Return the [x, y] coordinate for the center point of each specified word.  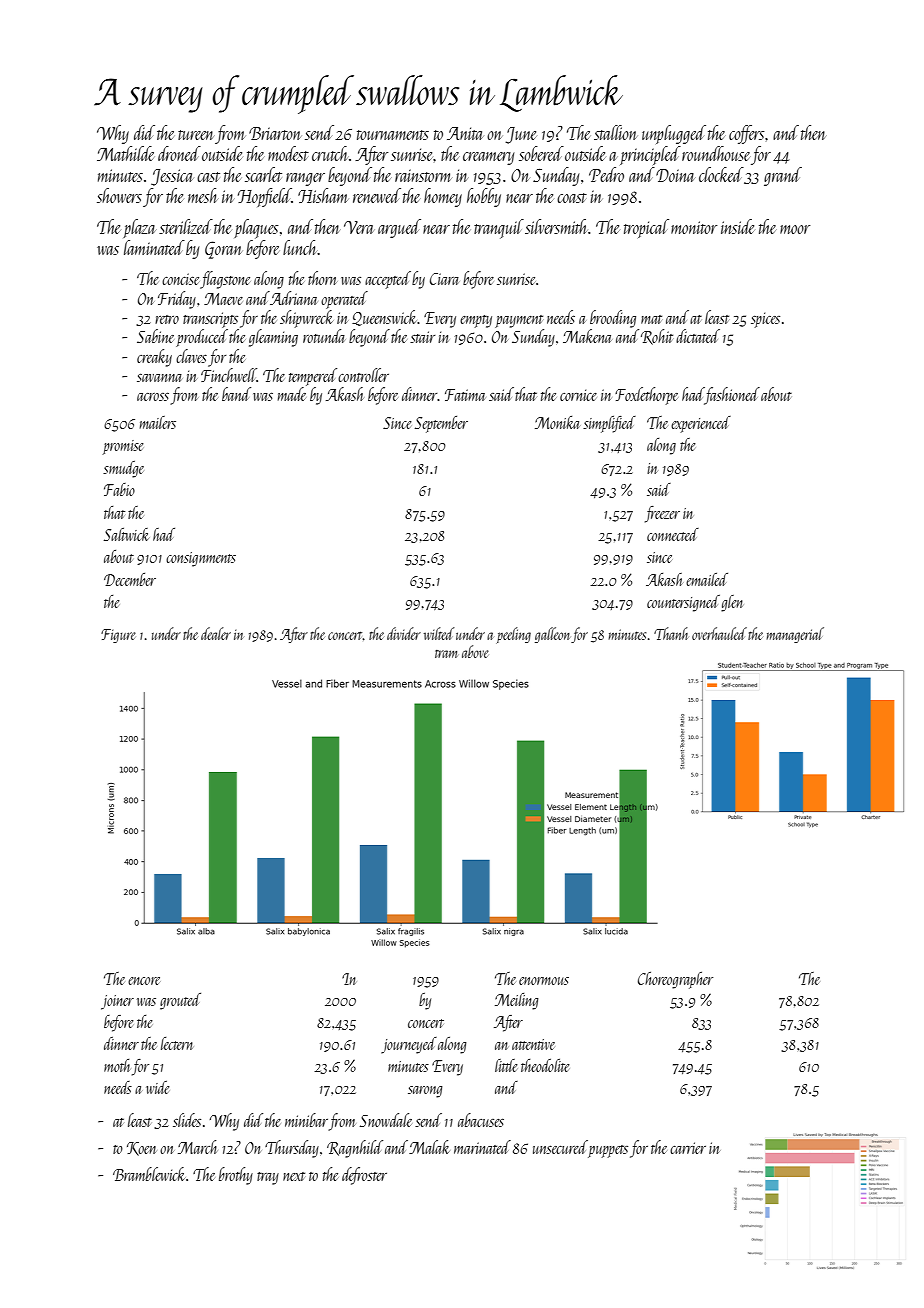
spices [765, 320]
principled [650, 155]
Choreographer [675, 980]
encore [144, 981]
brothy [236, 1176]
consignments [201, 559]
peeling [513, 635]
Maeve [223, 299]
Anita [465, 133]
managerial [795, 635]
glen [732, 603]
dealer [216, 633]
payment [519, 321]
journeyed [409, 1045]
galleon [553, 635]
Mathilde [125, 153]
